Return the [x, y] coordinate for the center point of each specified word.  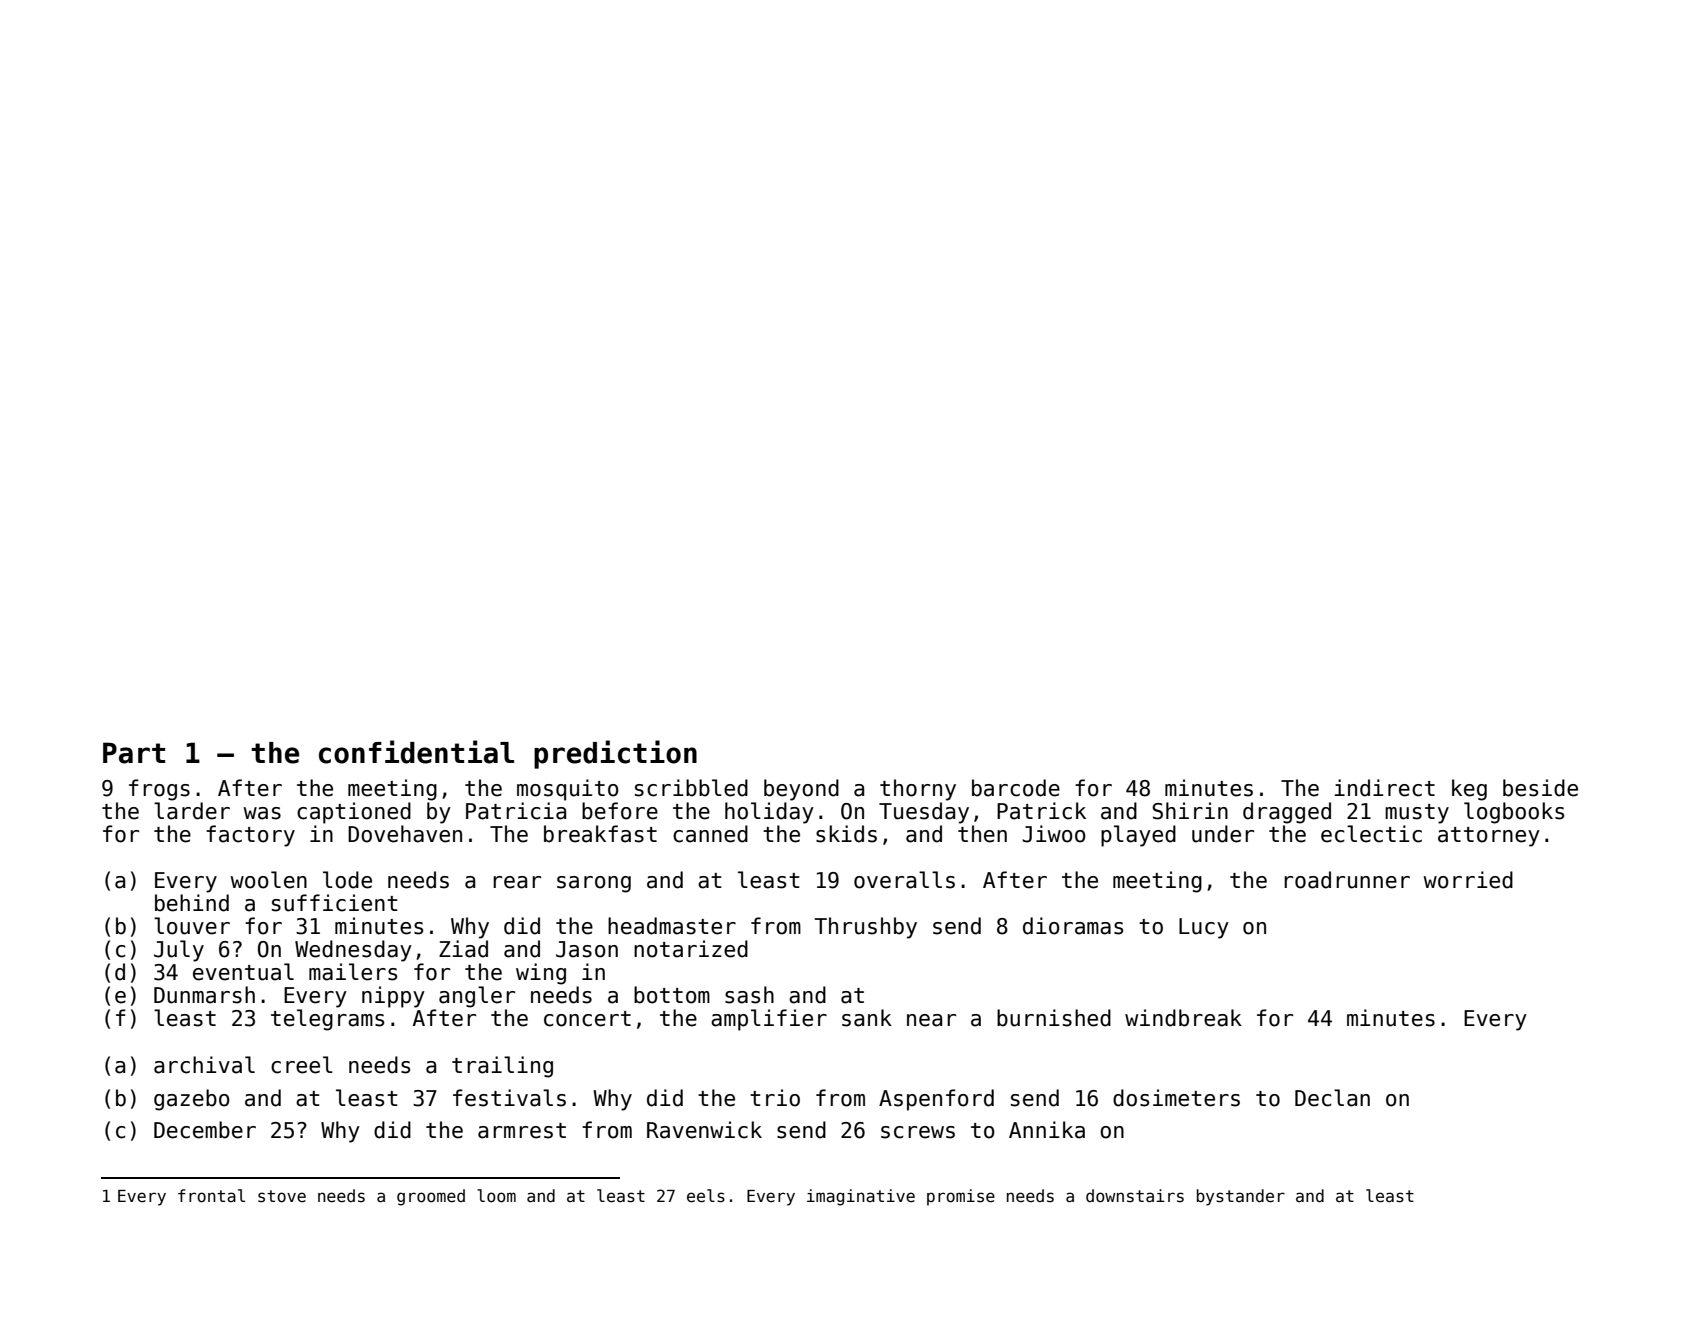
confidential [416, 752]
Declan [1332, 1098]
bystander [1241, 1197]
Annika [1047, 1130]
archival [204, 1065]
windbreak [1183, 1018]
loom [496, 1196]
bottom [672, 995]
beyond [801, 790]
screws [918, 1132]
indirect [1385, 788]
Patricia [516, 811]
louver [192, 926]
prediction [615, 754]
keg [1469, 790]
